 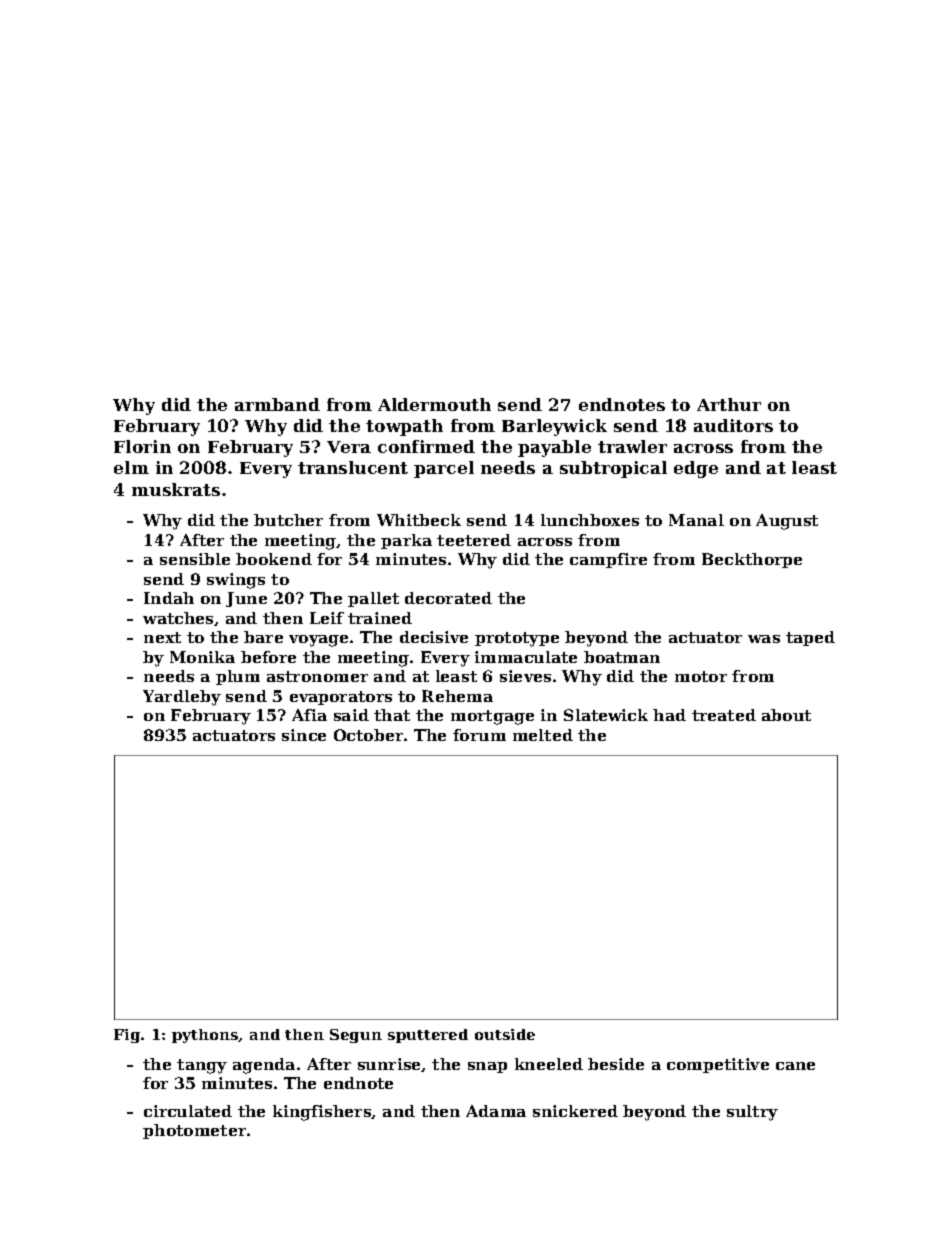 I want to click on sputtered, so click(x=428, y=1036).
